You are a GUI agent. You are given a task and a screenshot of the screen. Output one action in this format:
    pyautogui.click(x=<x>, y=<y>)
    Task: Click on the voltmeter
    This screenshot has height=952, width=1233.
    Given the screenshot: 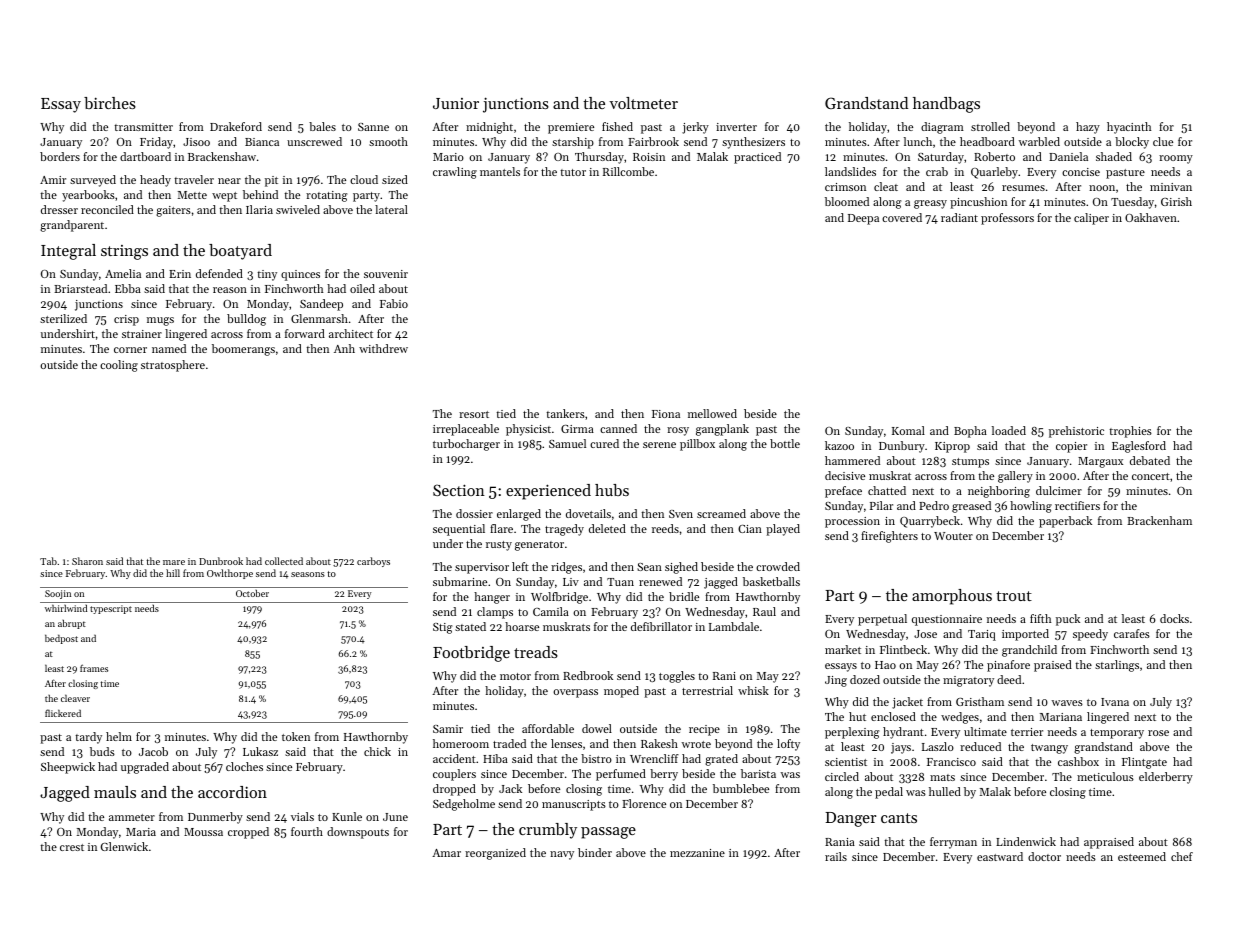 What is the action you would take?
    pyautogui.click(x=643, y=103)
